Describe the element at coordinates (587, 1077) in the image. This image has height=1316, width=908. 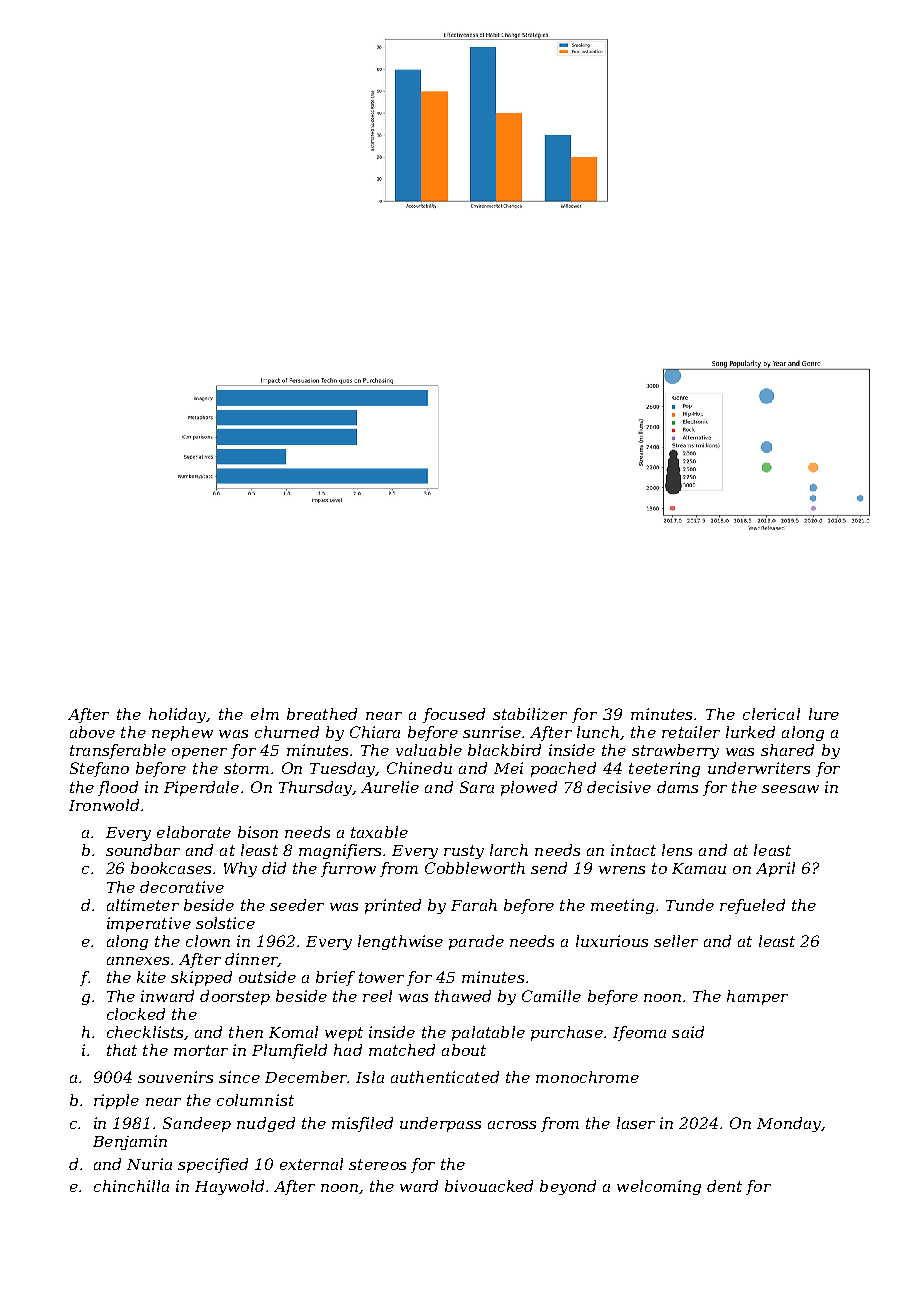
I see `monochrome` at that location.
